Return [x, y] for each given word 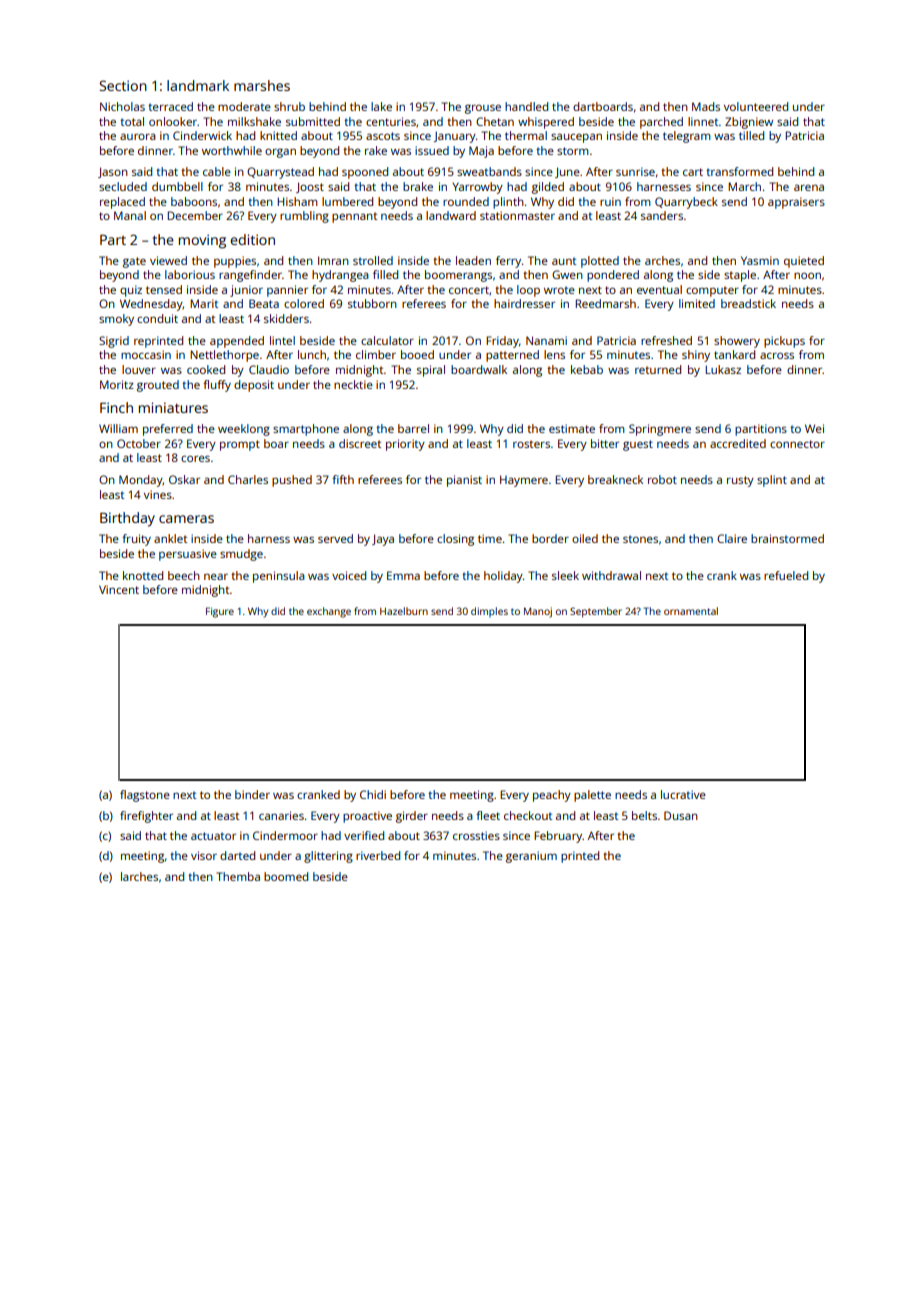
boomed [286, 876]
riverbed [378, 855]
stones [640, 539]
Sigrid [114, 342]
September [596, 612]
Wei [814, 428]
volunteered [756, 106]
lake [381, 106]
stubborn [372, 303]
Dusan [681, 815]
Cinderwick [202, 135]
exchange [329, 612]
